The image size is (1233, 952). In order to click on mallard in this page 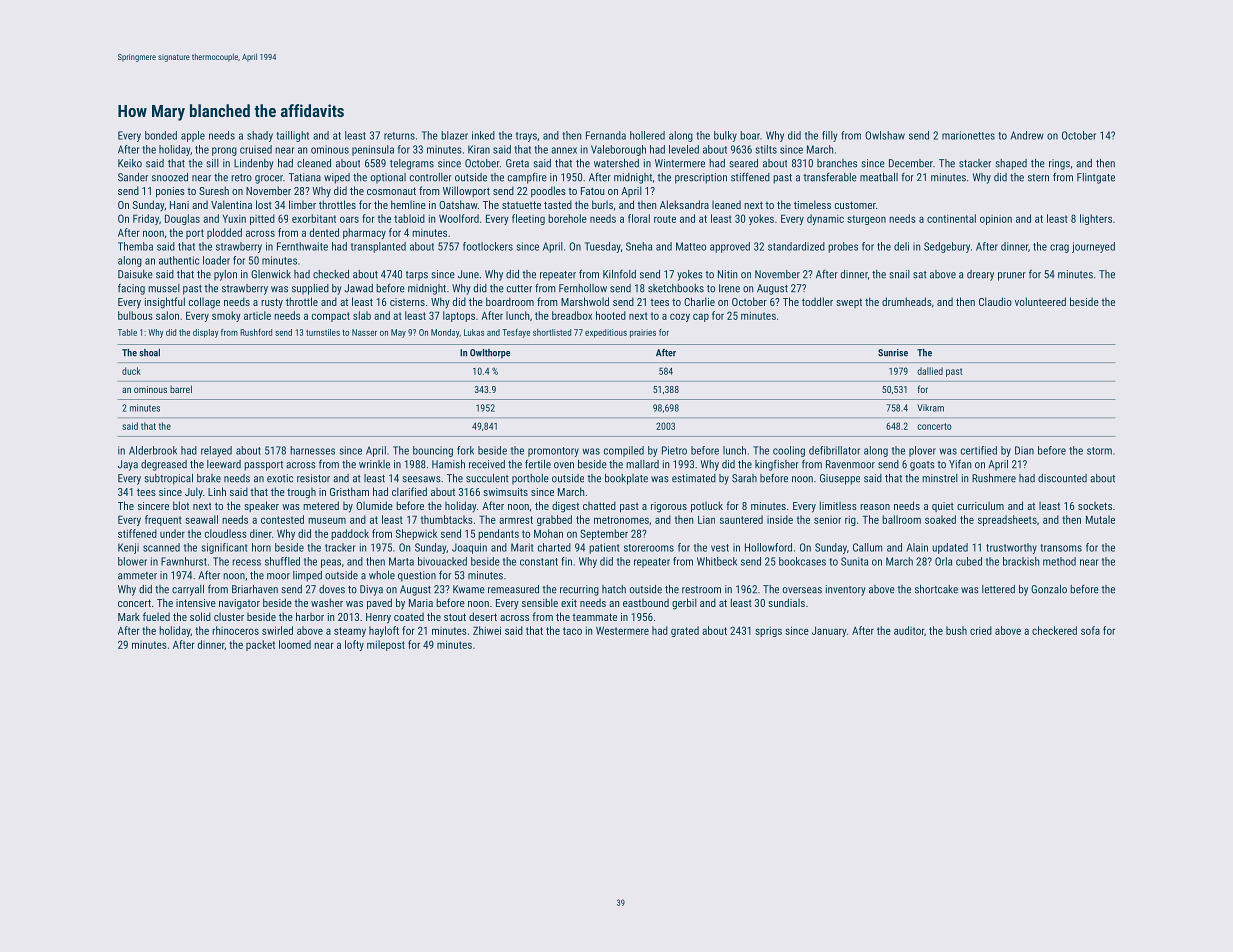, I will do `click(642, 464)`.
